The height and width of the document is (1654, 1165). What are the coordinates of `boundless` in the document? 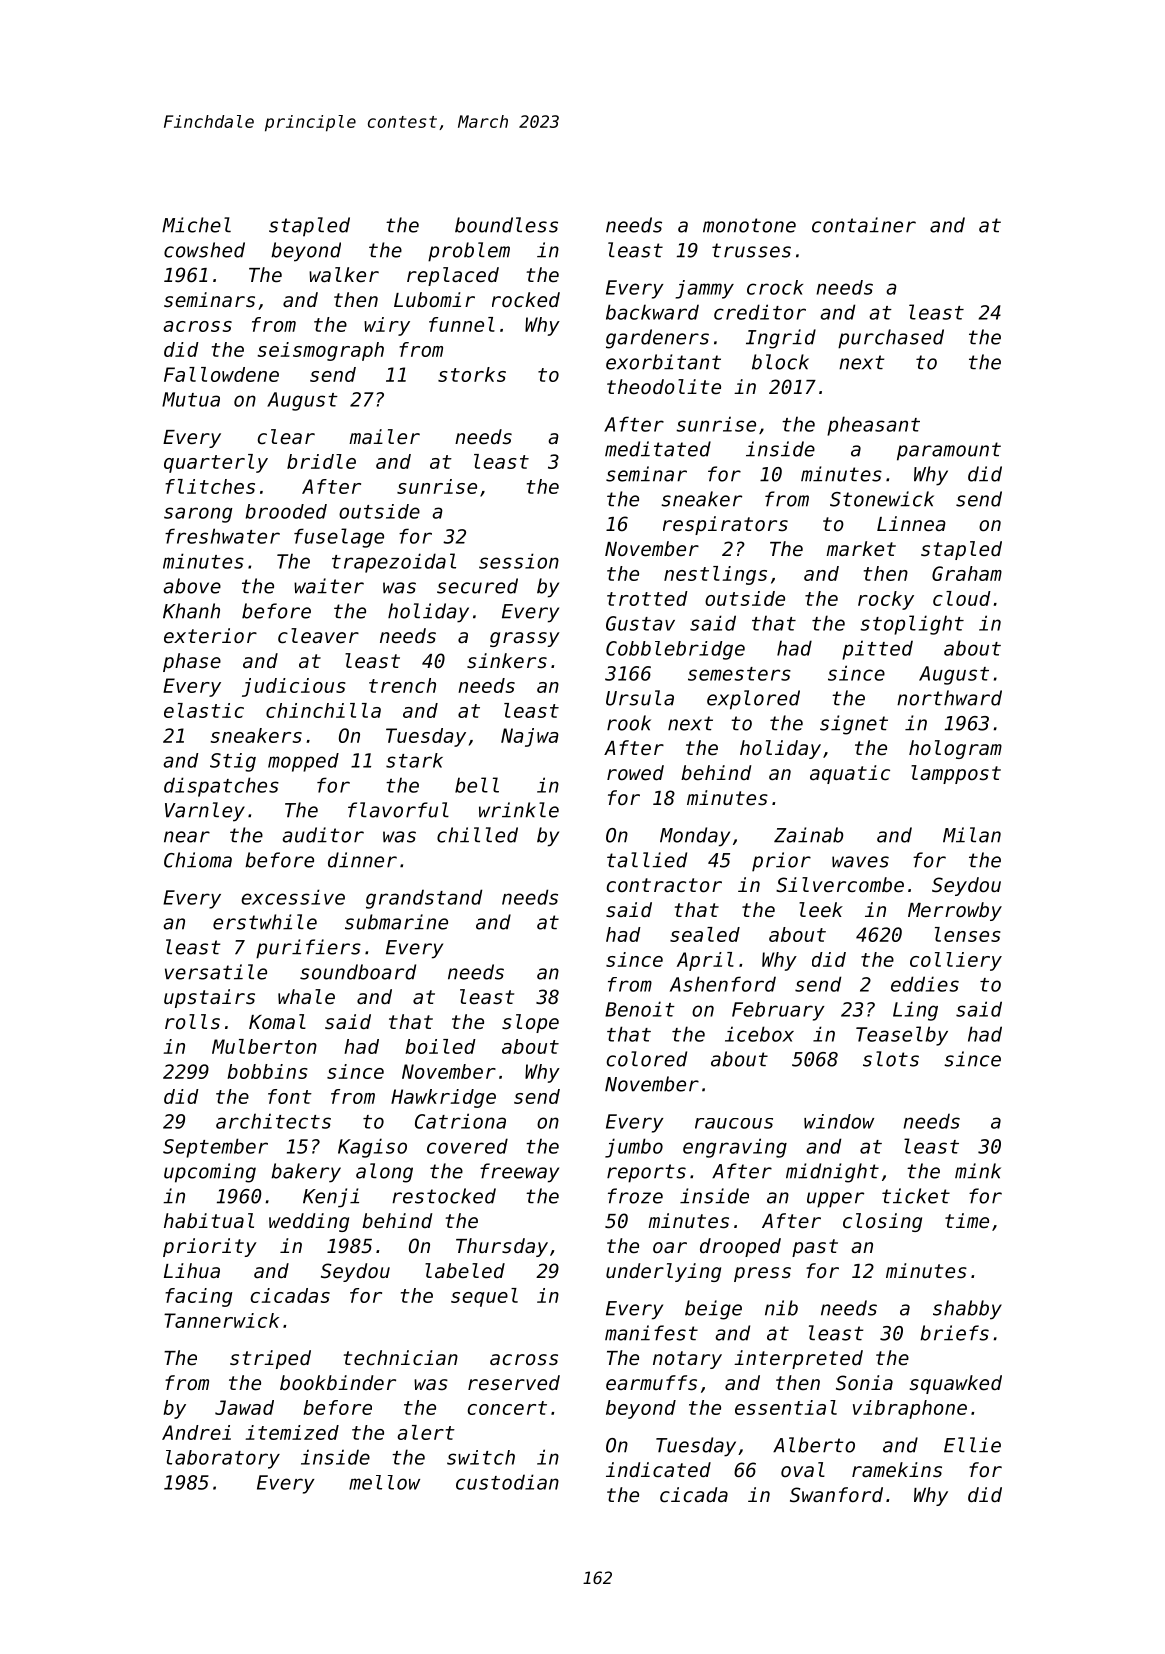 It's located at (506, 225).
